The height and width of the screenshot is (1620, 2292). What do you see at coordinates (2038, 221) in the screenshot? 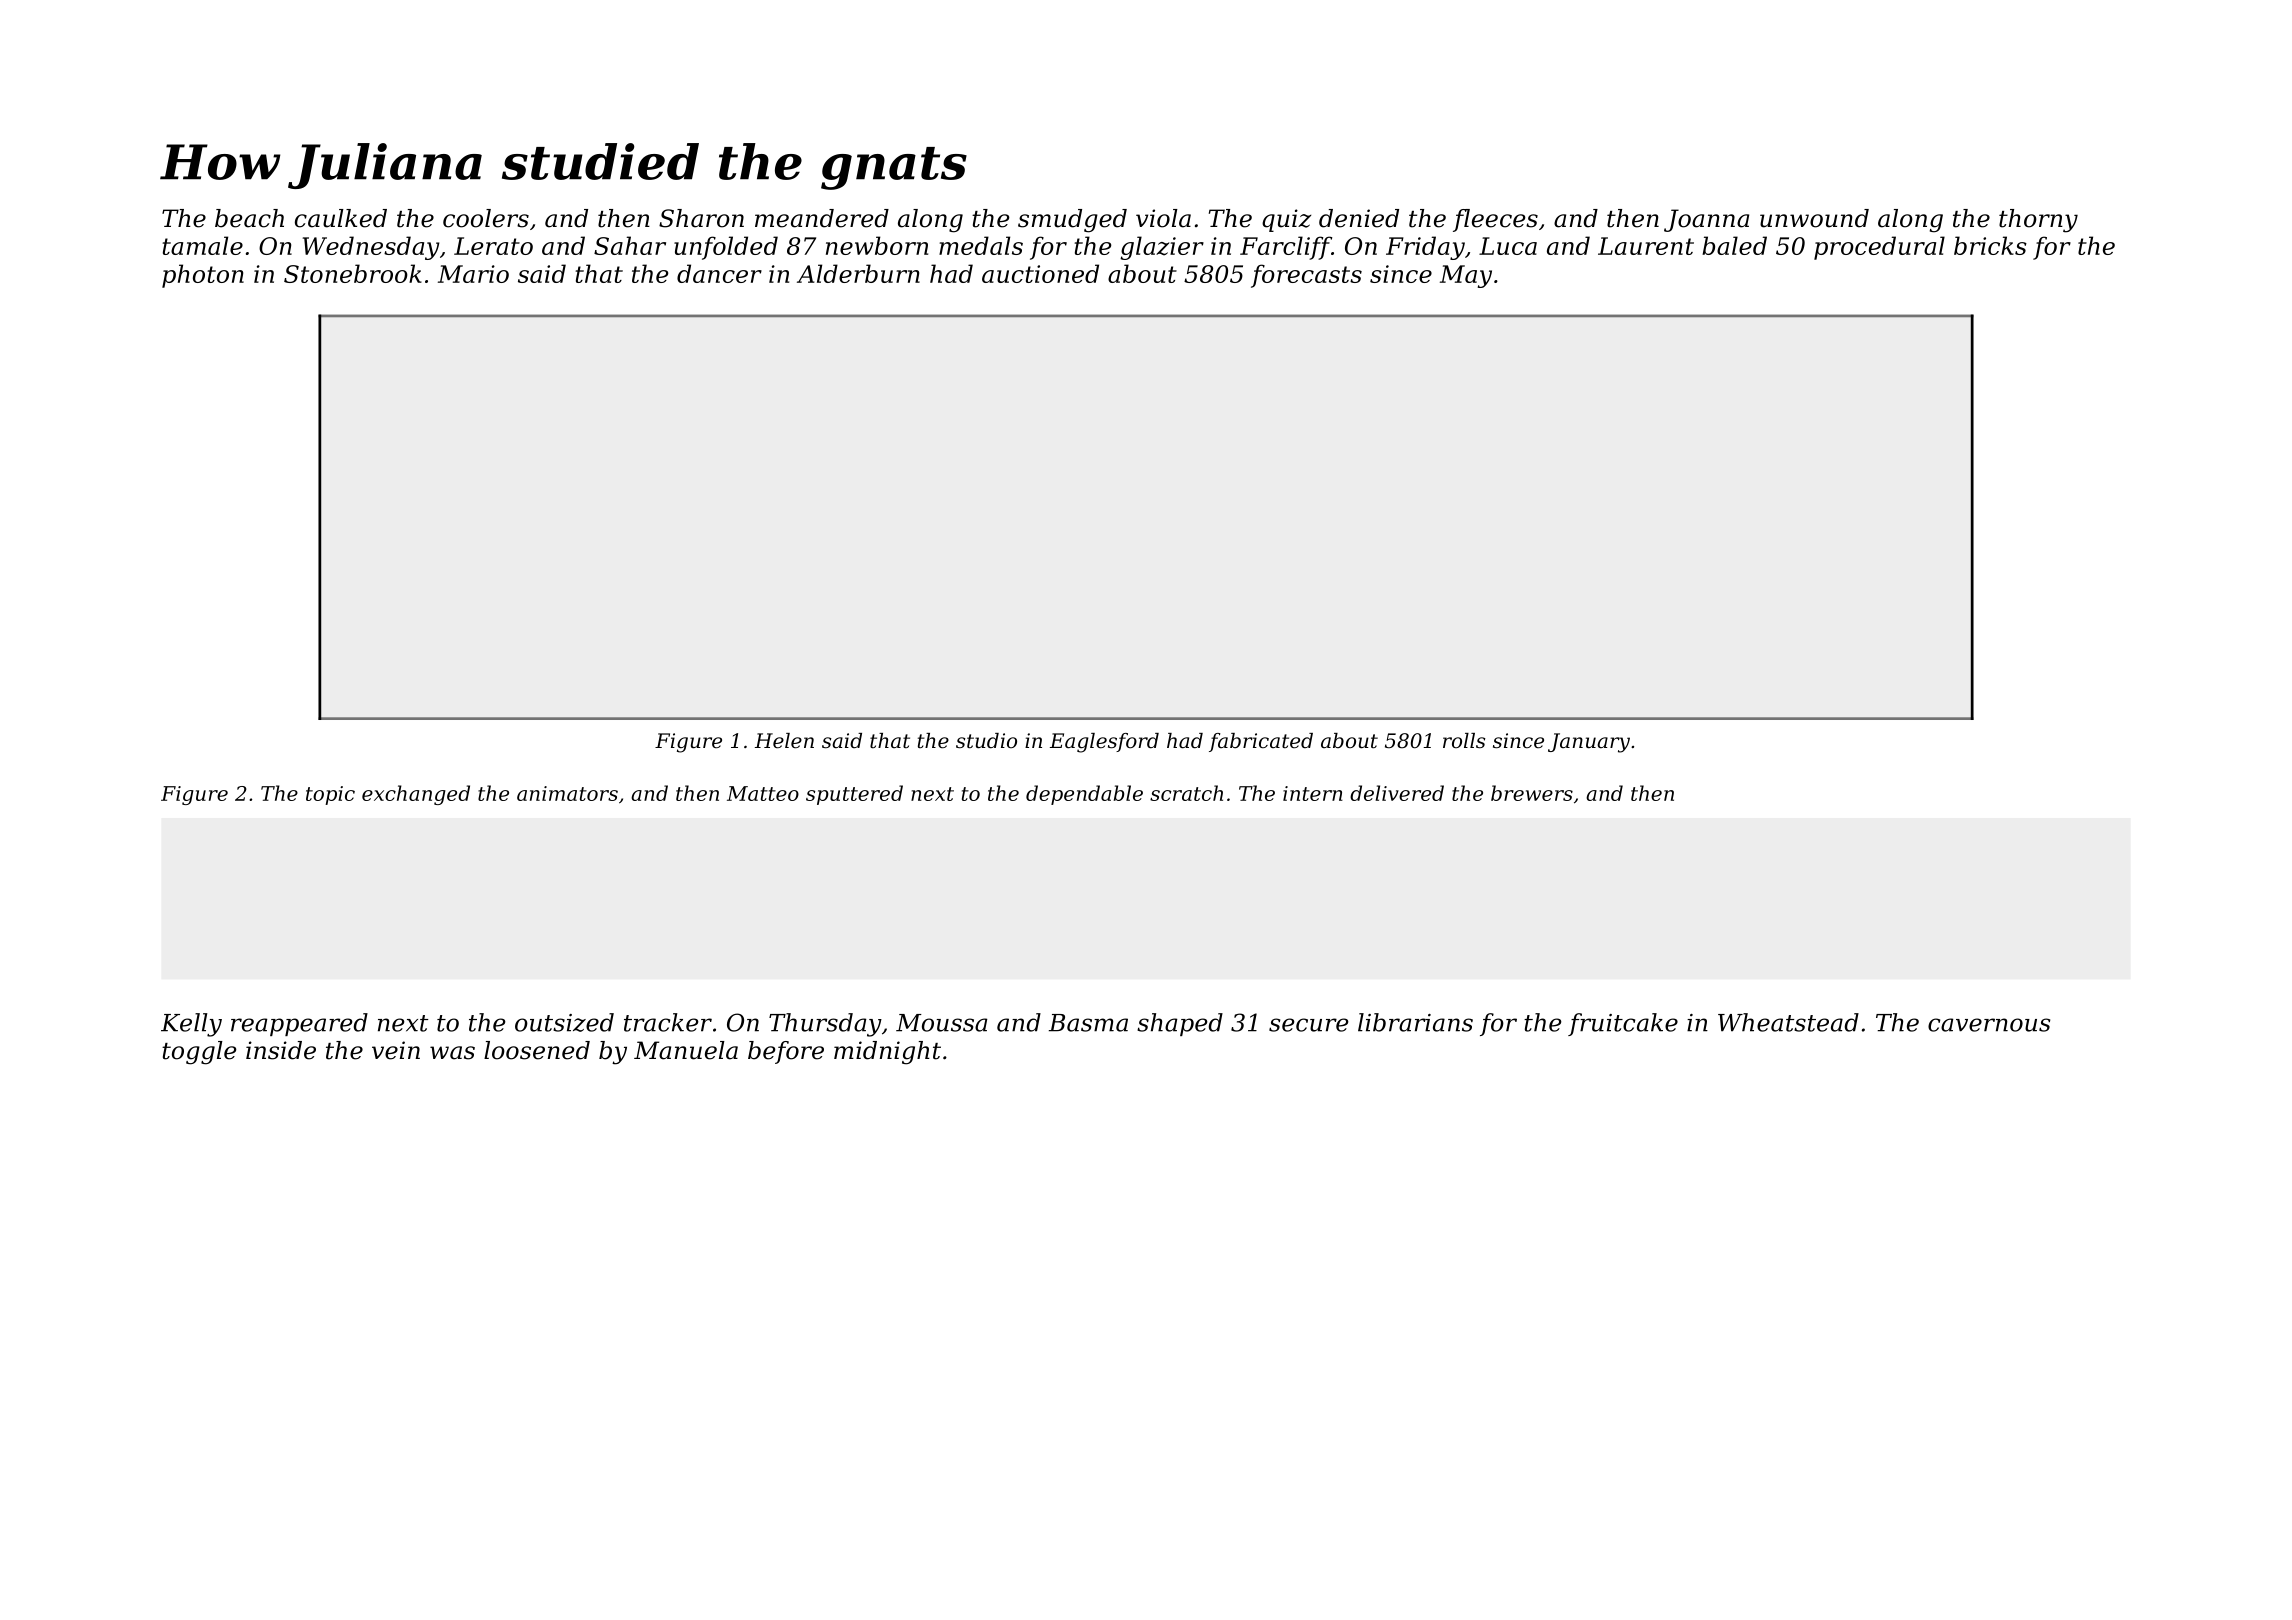
I see `thorny` at bounding box center [2038, 221].
